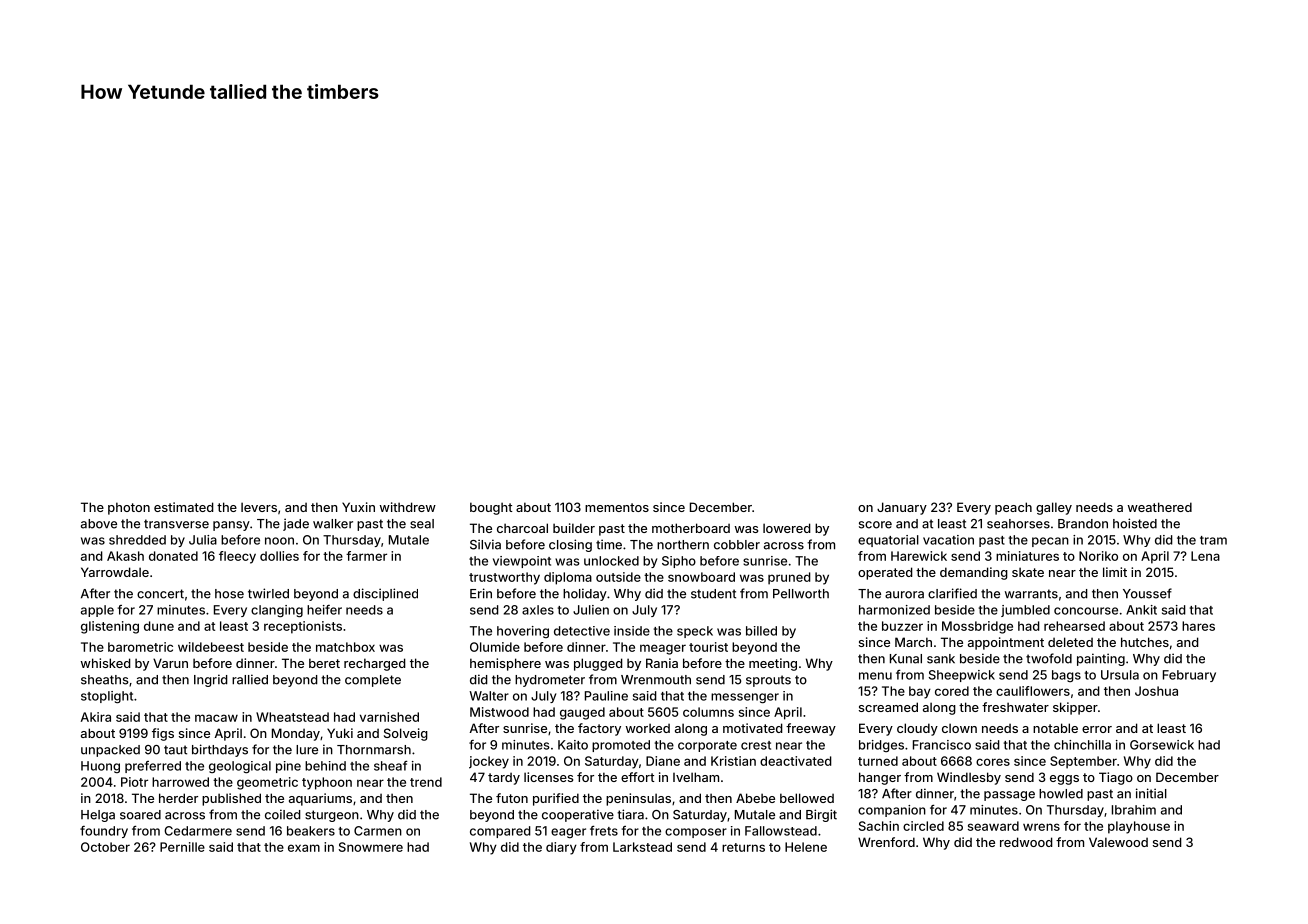 The width and height of the screenshot is (1308, 924). What do you see at coordinates (129, 508) in the screenshot?
I see `photon` at bounding box center [129, 508].
